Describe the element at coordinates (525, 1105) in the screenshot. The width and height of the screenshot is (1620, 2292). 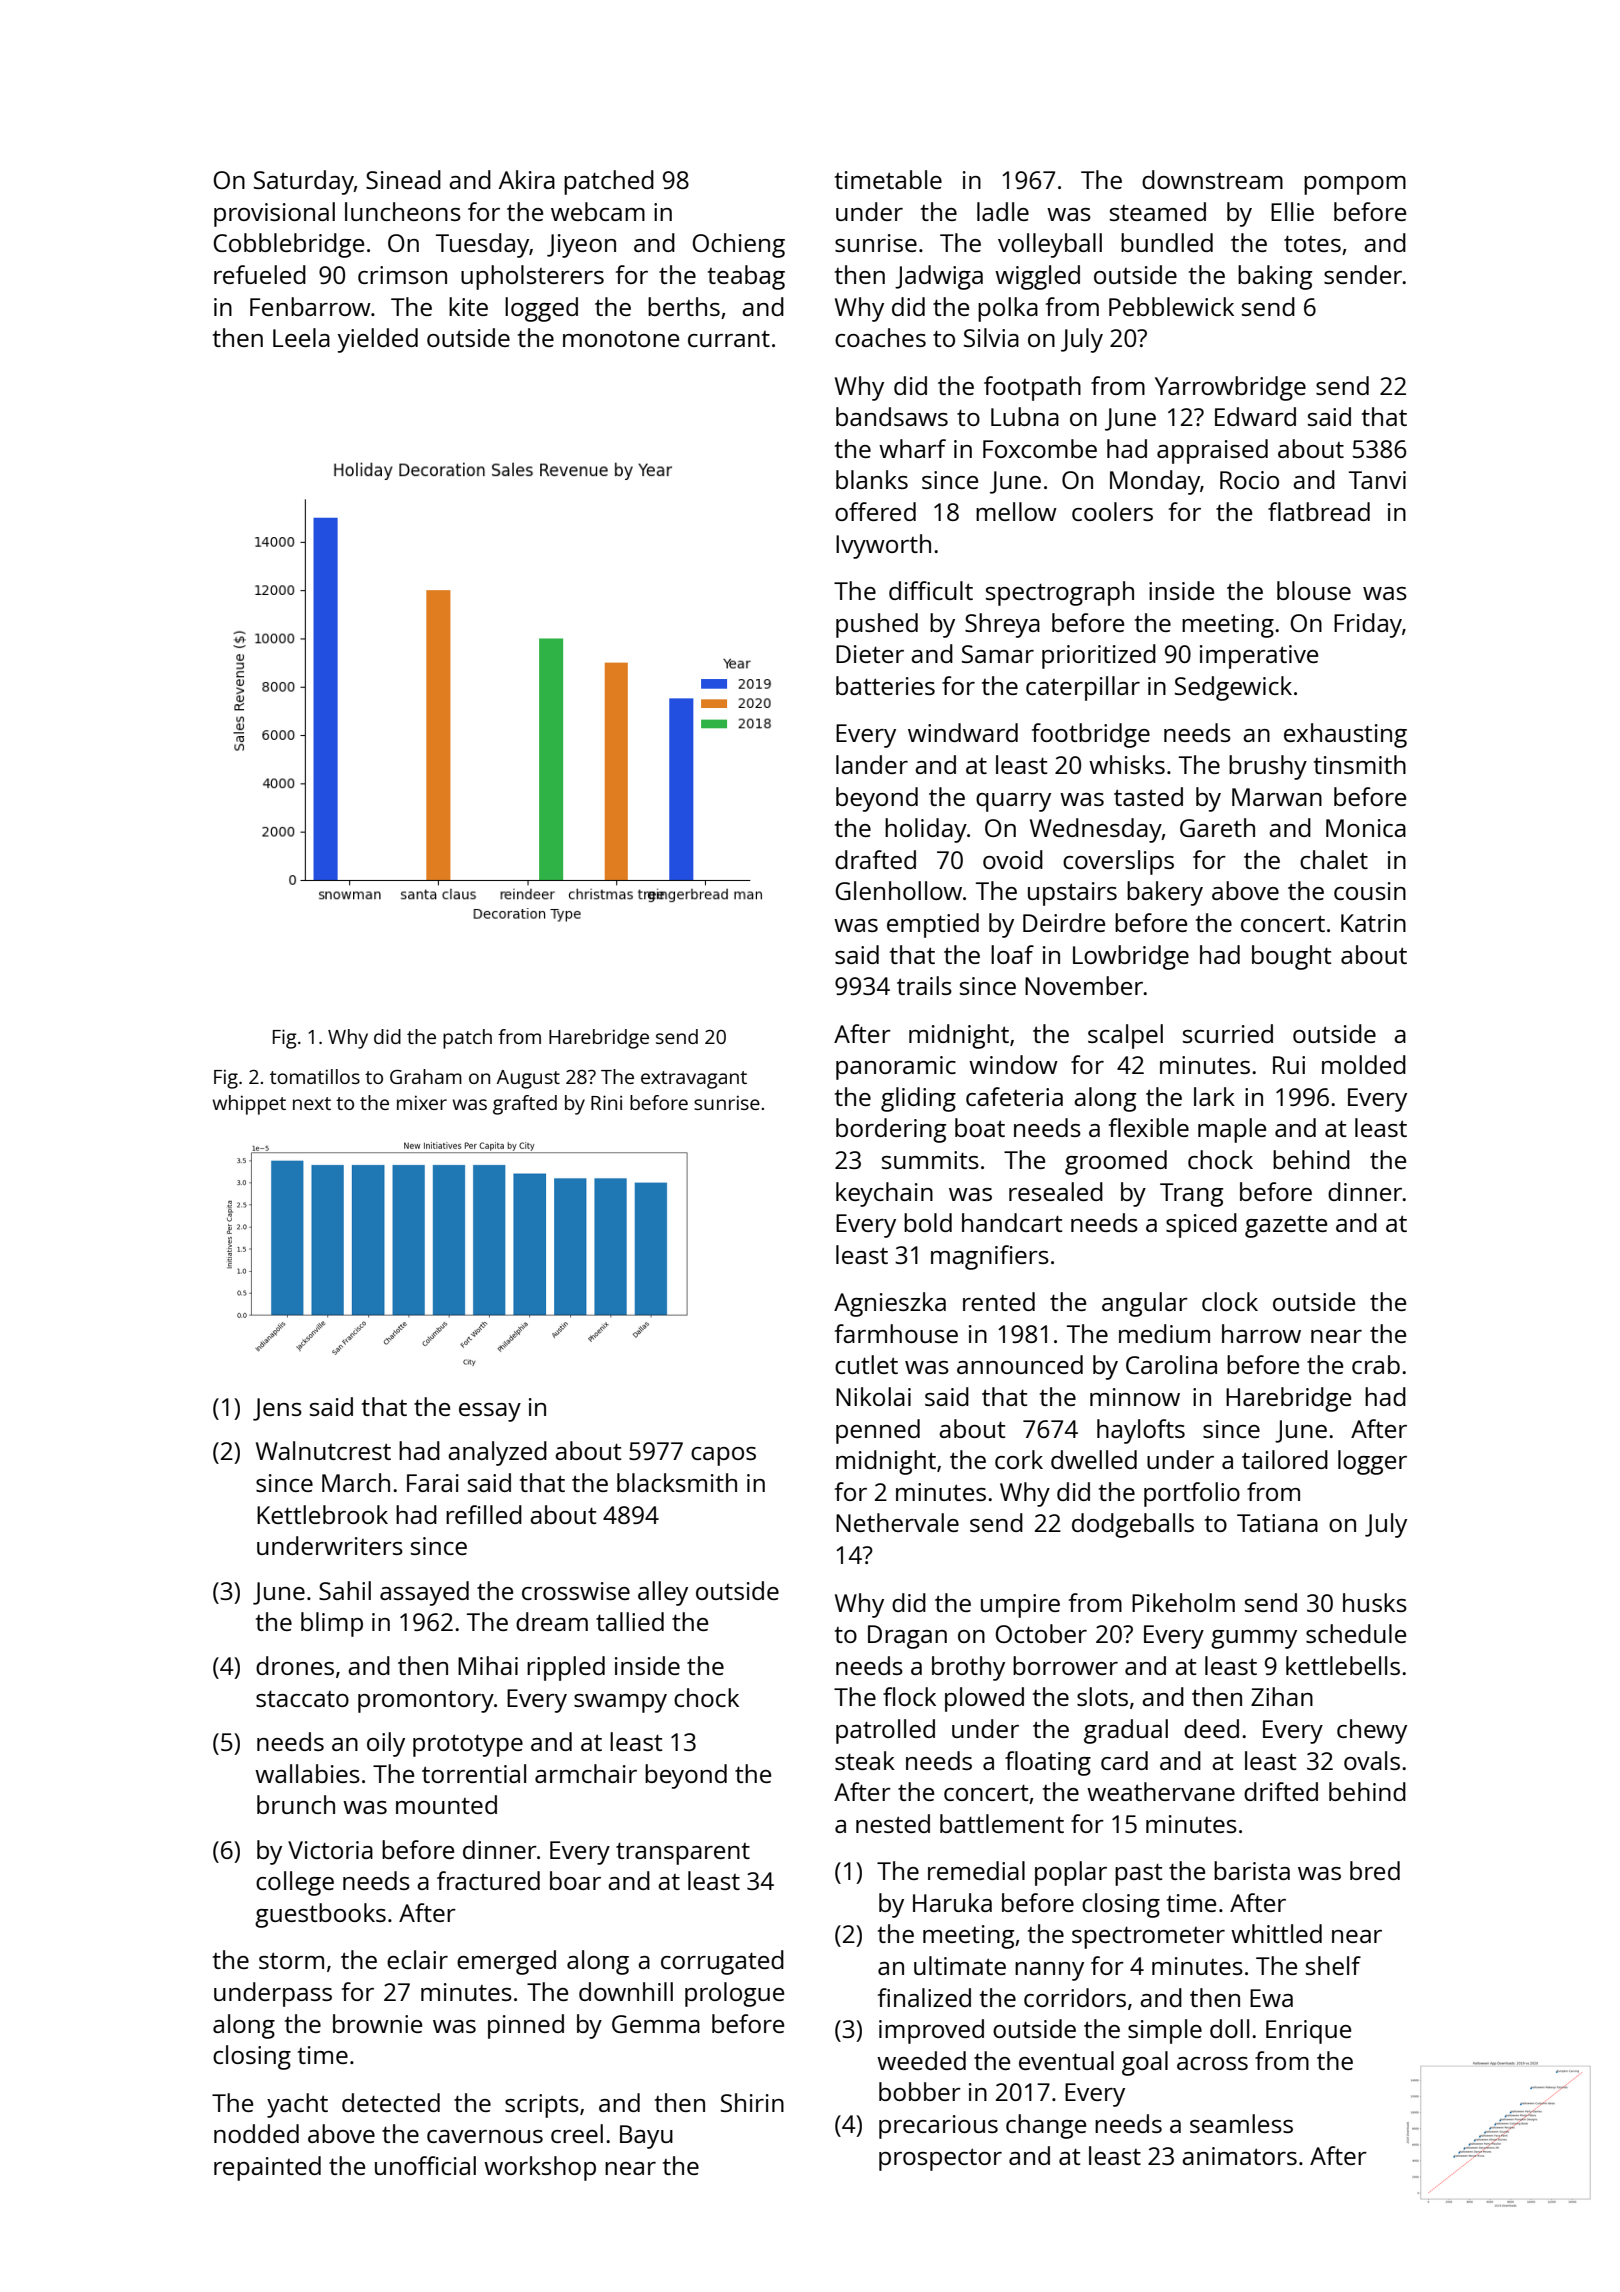
I see `grafted` at that location.
